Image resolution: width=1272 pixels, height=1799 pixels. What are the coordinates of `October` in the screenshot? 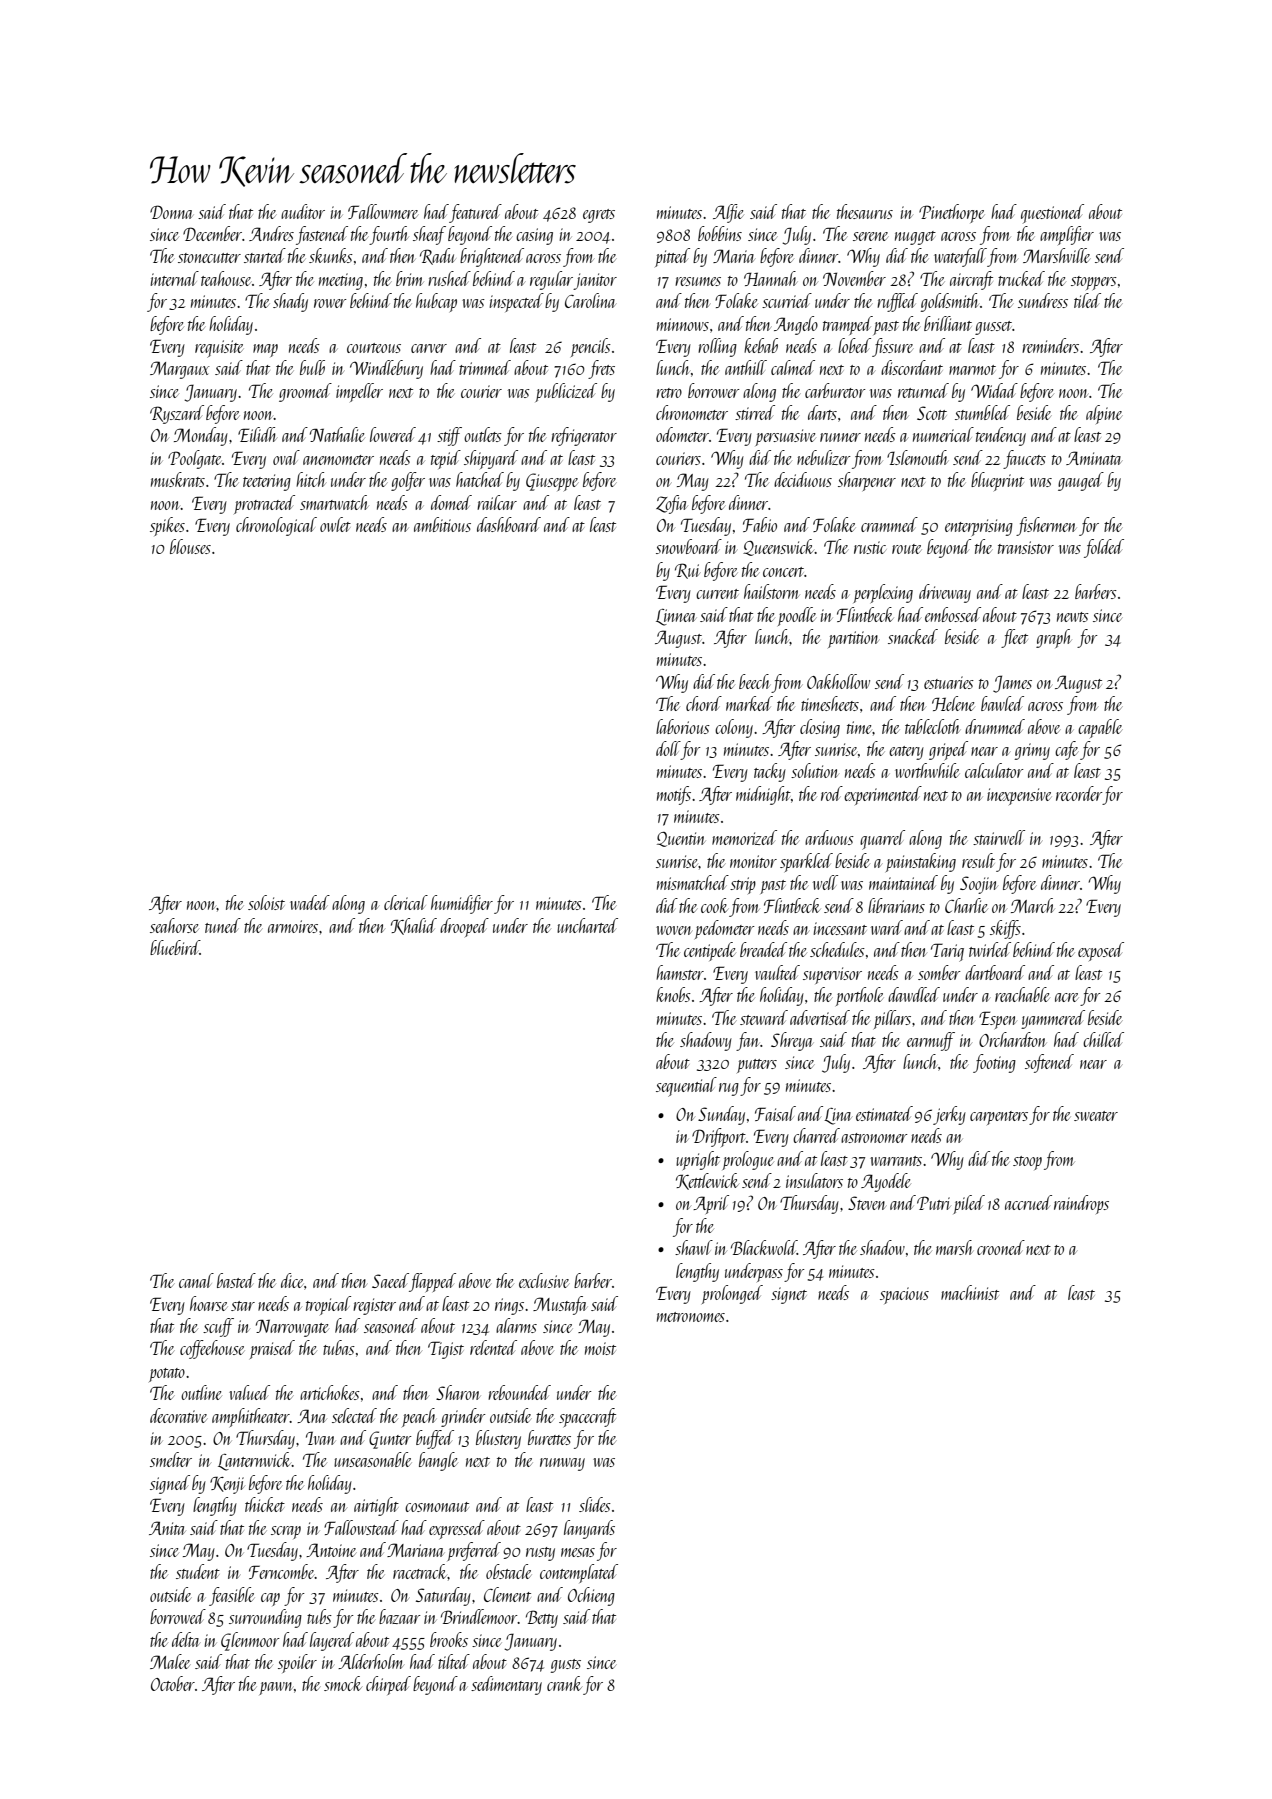 It's located at (173, 1683).
